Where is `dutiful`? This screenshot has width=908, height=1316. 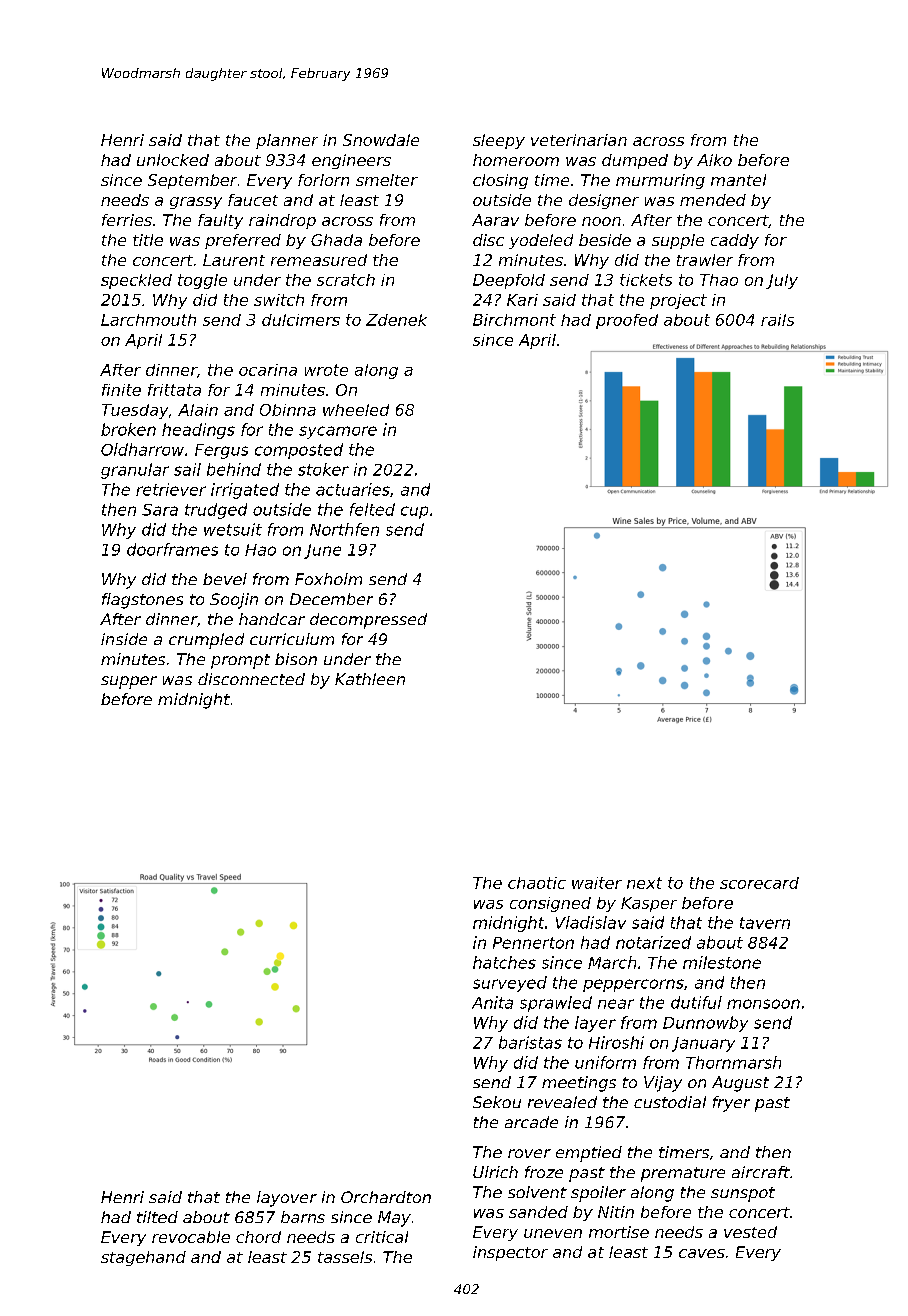 dutiful is located at coordinates (696, 1002).
